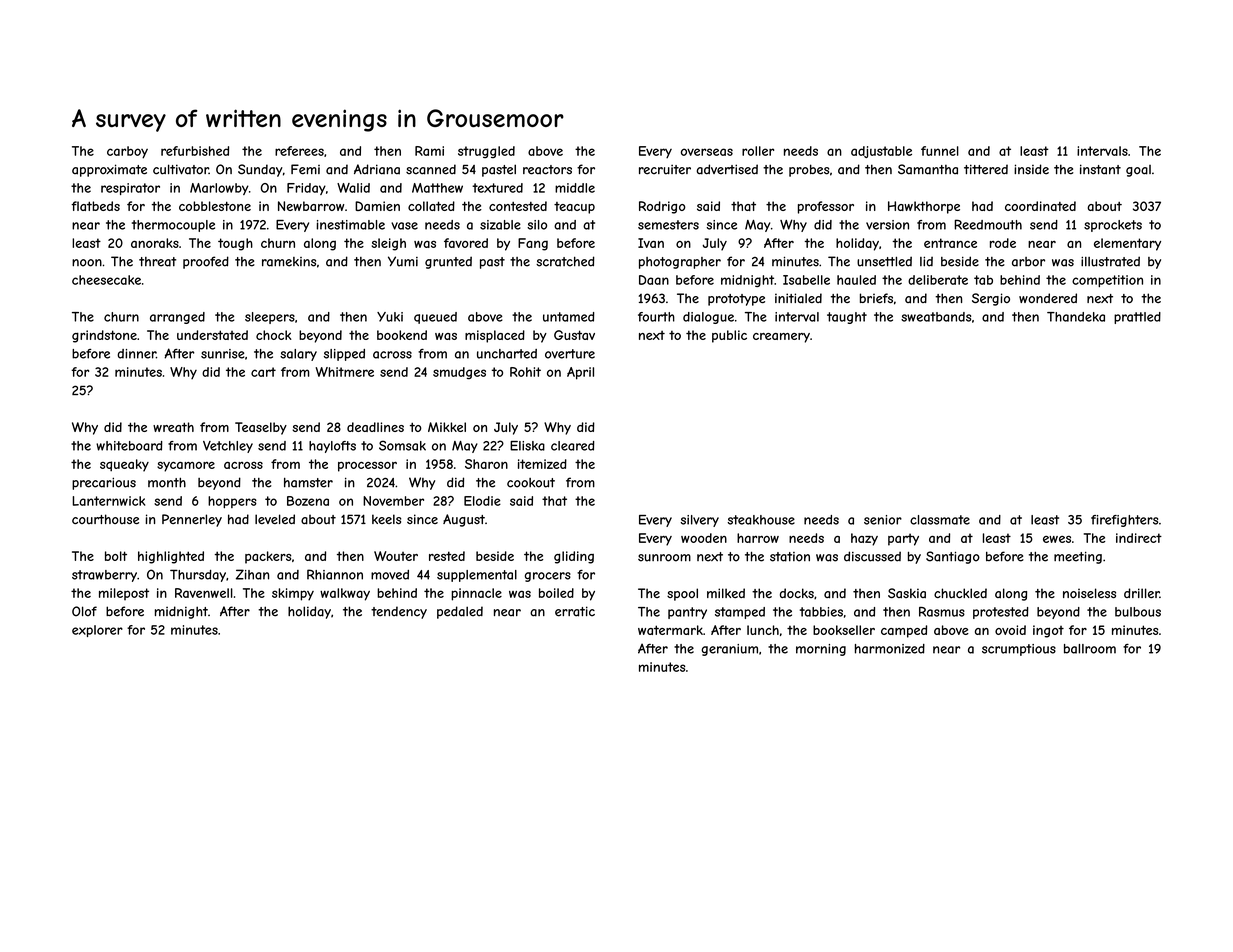 The height and width of the document is (952, 1233). What do you see at coordinates (707, 152) in the document?
I see `overseas` at bounding box center [707, 152].
